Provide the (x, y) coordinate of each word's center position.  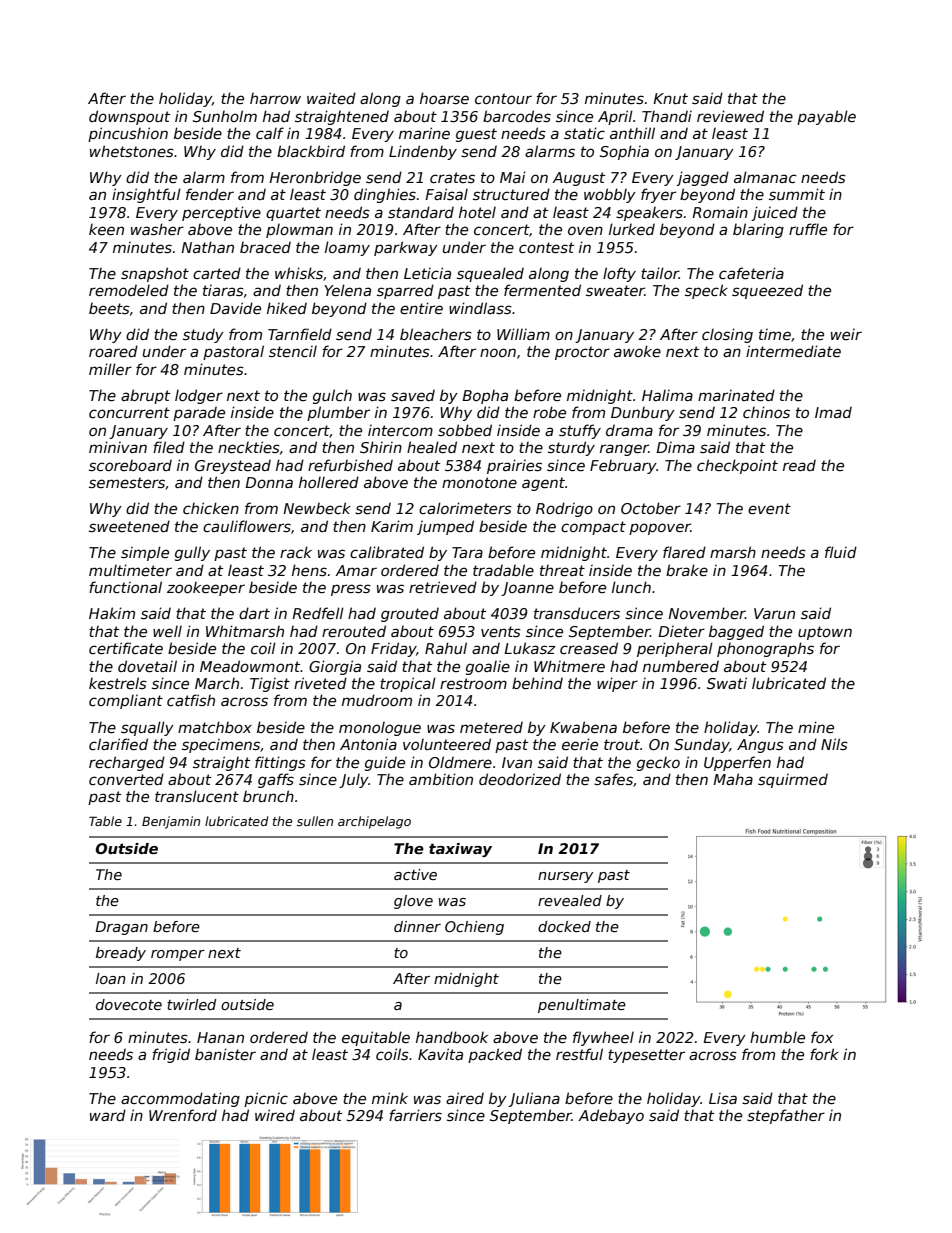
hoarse (444, 98)
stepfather (786, 1116)
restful (579, 1054)
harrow (275, 98)
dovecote (129, 1004)
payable (826, 117)
